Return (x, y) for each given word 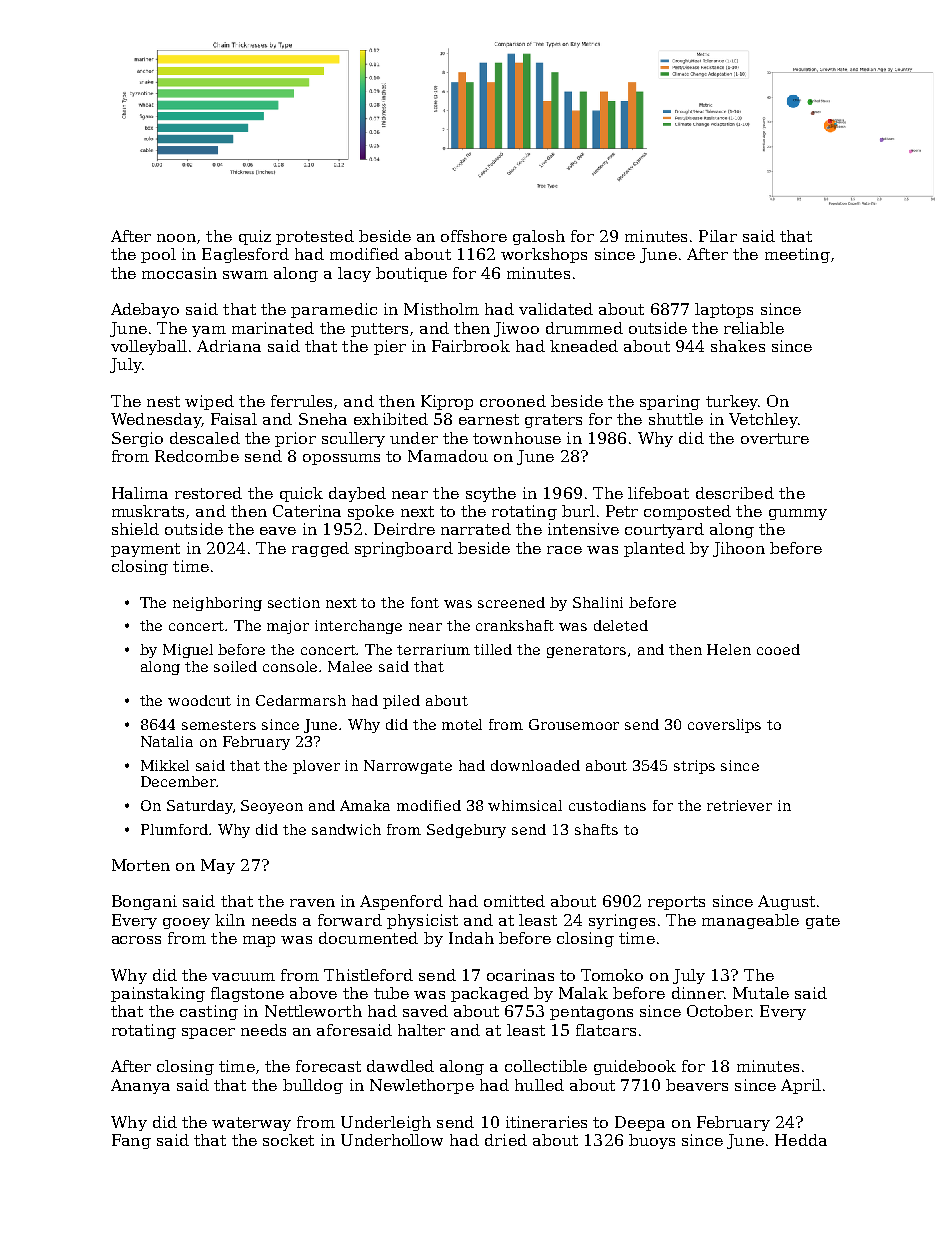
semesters (219, 725)
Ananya (140, 1086)
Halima (140, 493)
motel (462, 724)
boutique (411, 274)
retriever (739, 805)
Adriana (229, 346)
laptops (724, 310)
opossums (341, 459)
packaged (490, 994)
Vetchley (763, 420)
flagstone (247, 994)
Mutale (761, 993)
